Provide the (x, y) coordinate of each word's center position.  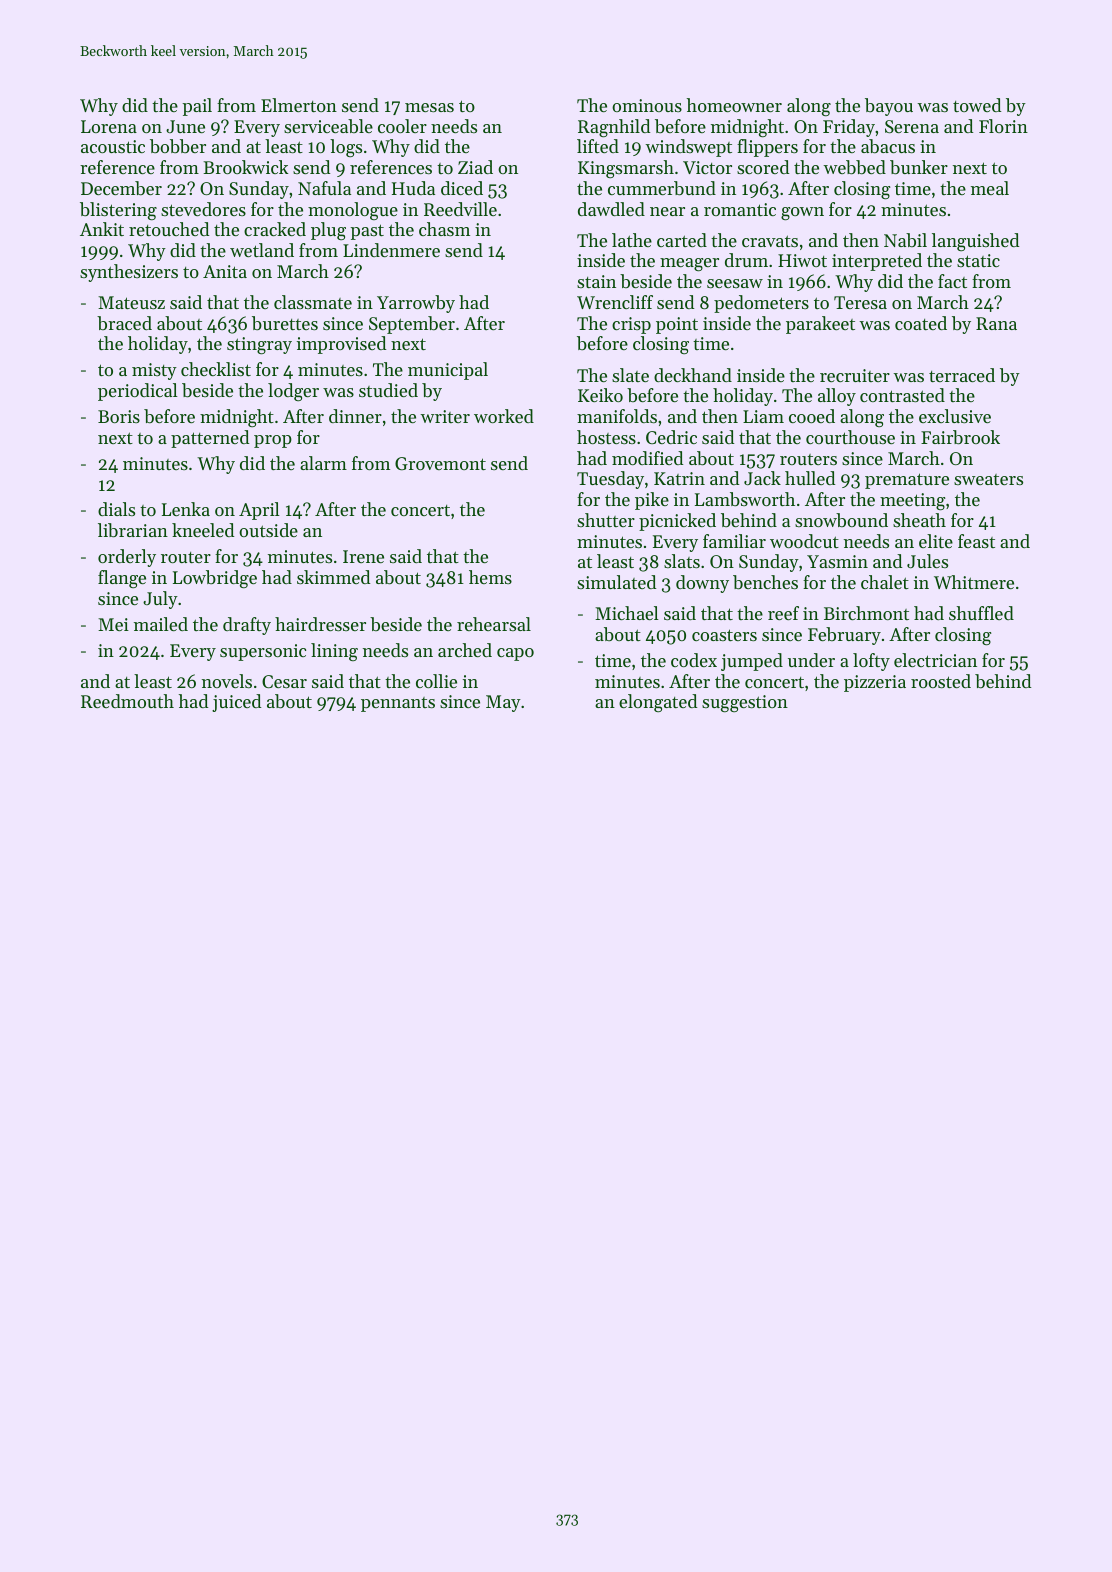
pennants (398, 704)
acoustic (113, 146)
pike (652, 501)
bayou (889, 107)
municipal (448, 371)
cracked (275, 229)
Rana (996, 323)
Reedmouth (127, 701)
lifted (598, 146)
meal (990, 188)
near (667, 211)
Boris (119, 416)
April (259, 511)
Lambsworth (745, 499)
